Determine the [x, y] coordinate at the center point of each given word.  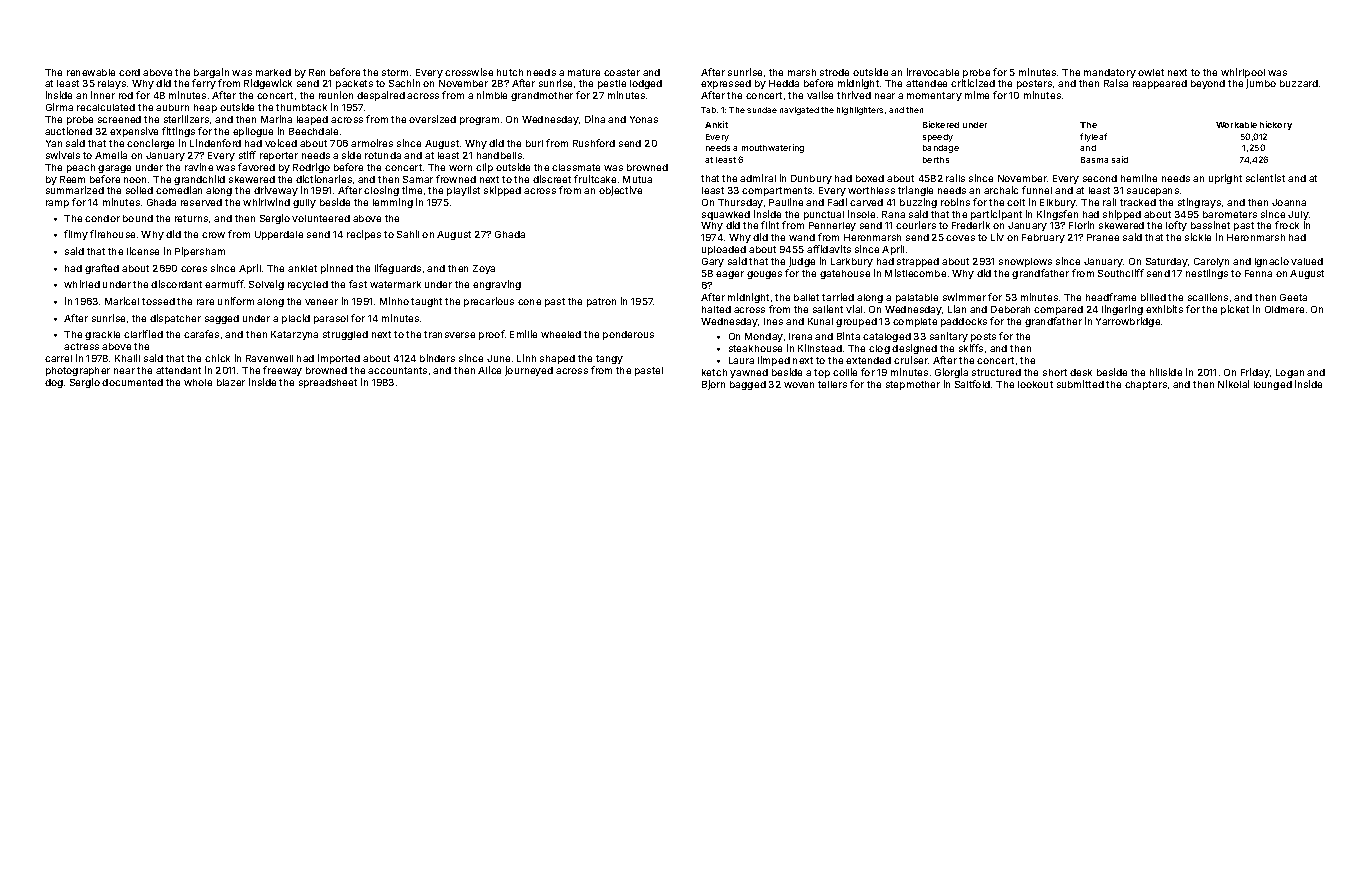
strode [834, 72]
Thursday [740, 203]
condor [102, 218]
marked [273, 72]
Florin [1081, 225]
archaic [1001, 190]
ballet [806, 297]
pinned [337, 269]
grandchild [199, 180]
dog [54, 383]
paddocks [964, 322]
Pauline [786, 202]
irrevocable [933, 72]
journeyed [529, 371]
